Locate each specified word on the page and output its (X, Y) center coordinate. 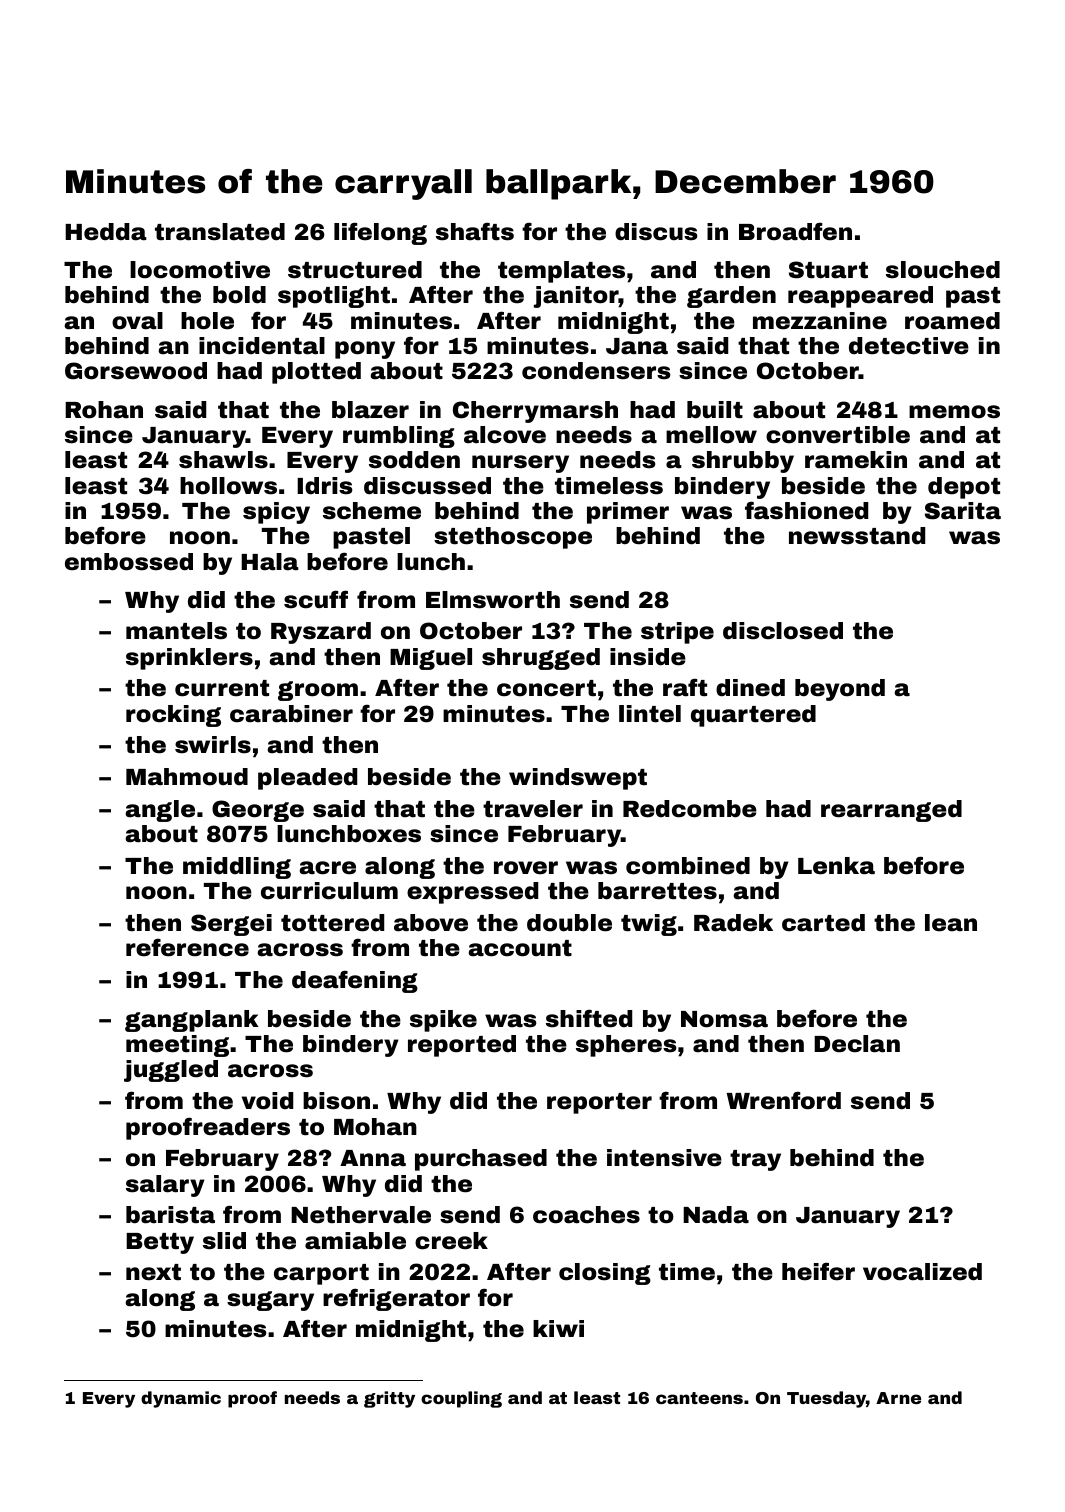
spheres (626, 1046)
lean (951, 923)
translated (220, 232)
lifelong (380, 233)
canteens (699, 1398)
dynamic (181, 1399)
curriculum (329, 891)
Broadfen (795, 231)
